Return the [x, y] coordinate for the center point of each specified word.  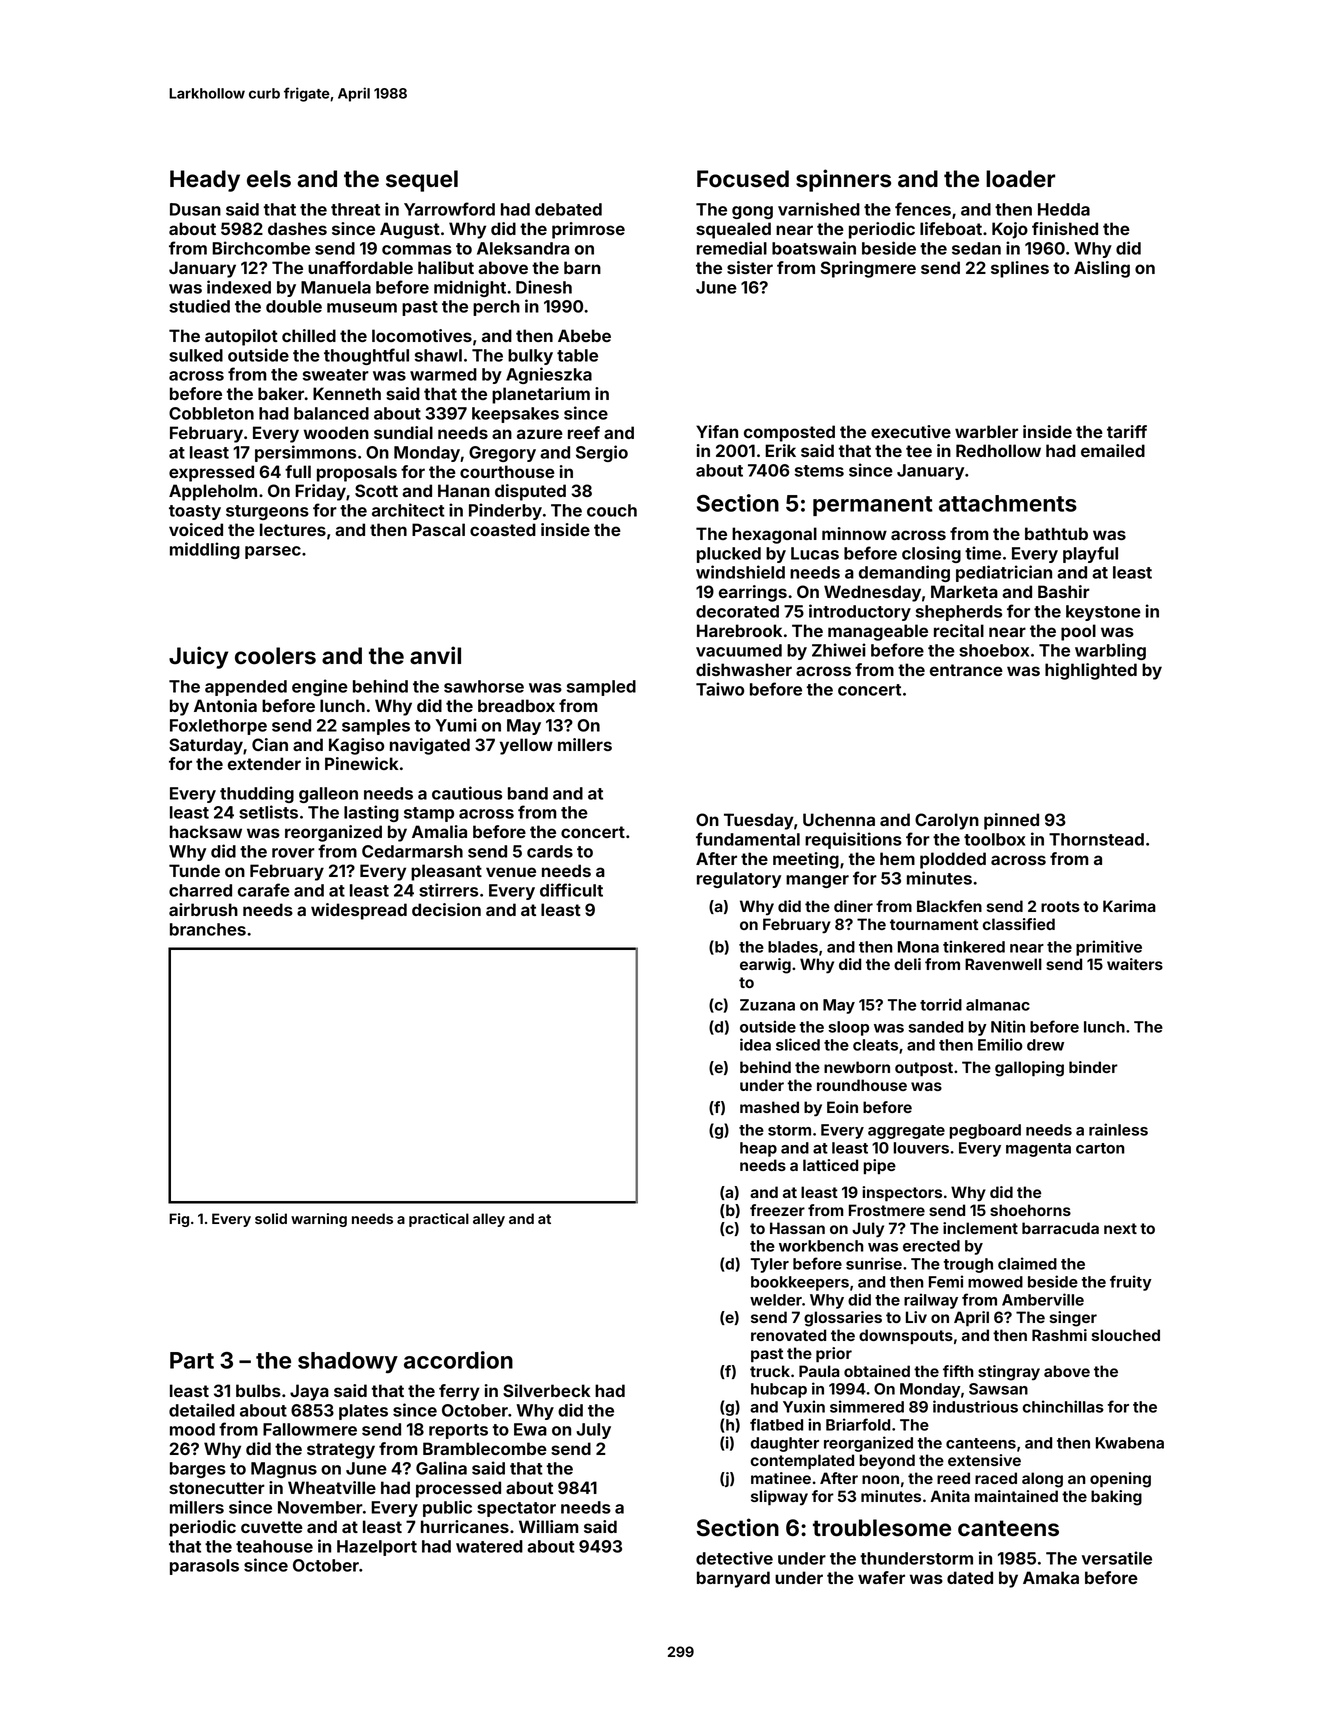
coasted [503, 529]
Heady [205, 181]
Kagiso [356, 746]
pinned [1011, 821]
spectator [516, 1509]
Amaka [1051, 1577]
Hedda [1064, 209]
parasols [204, 1567]
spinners [843, 180]
